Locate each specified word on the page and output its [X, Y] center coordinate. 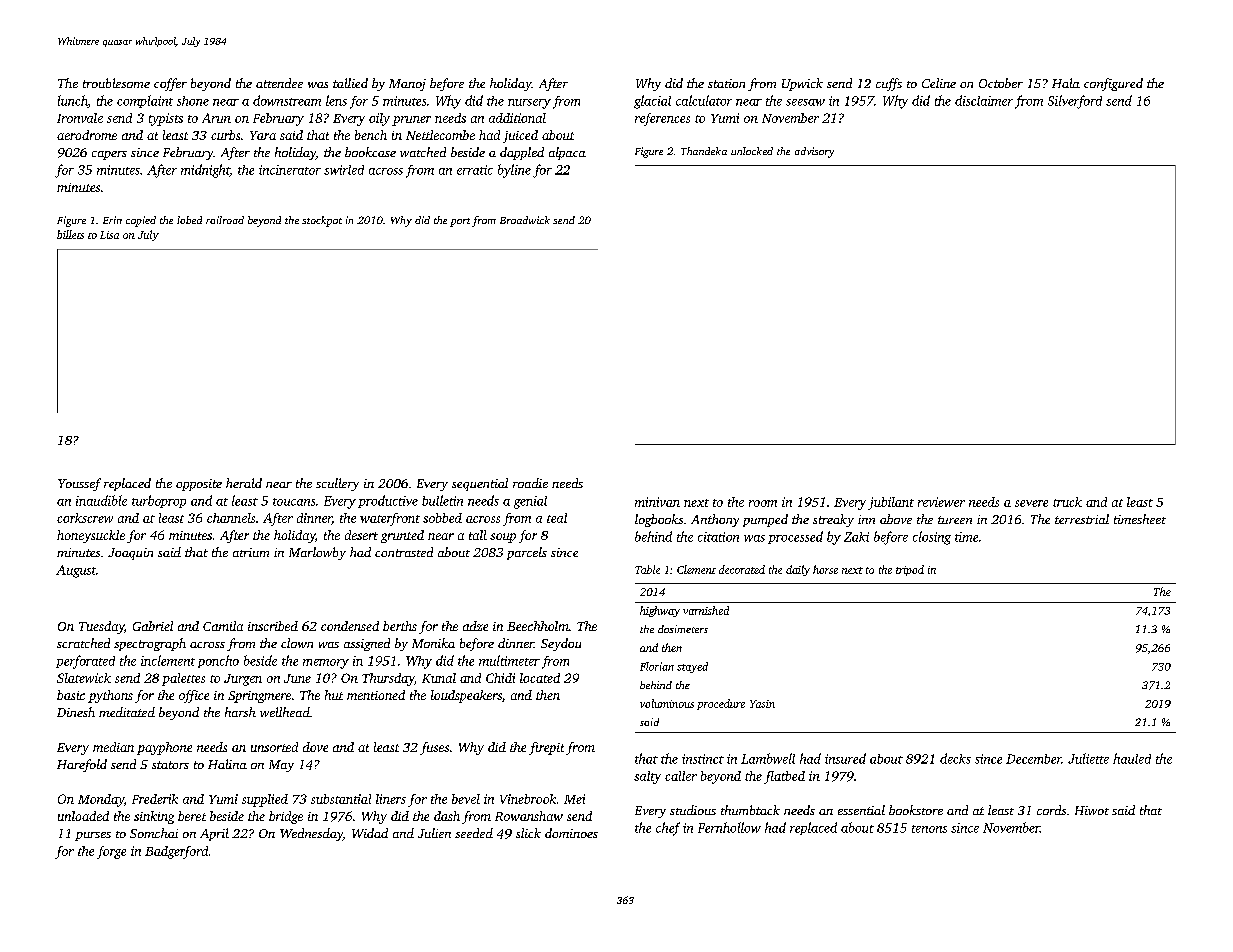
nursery [529, 104]
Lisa [109, 235]
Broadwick [525, 220]
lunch [73, 101]
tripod [910, 570]
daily [798, 570]
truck [1067, 502]
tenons [929, 829]
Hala [1066, 83]
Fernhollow [729, 827]
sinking [154, 817]
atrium [251, 552]
